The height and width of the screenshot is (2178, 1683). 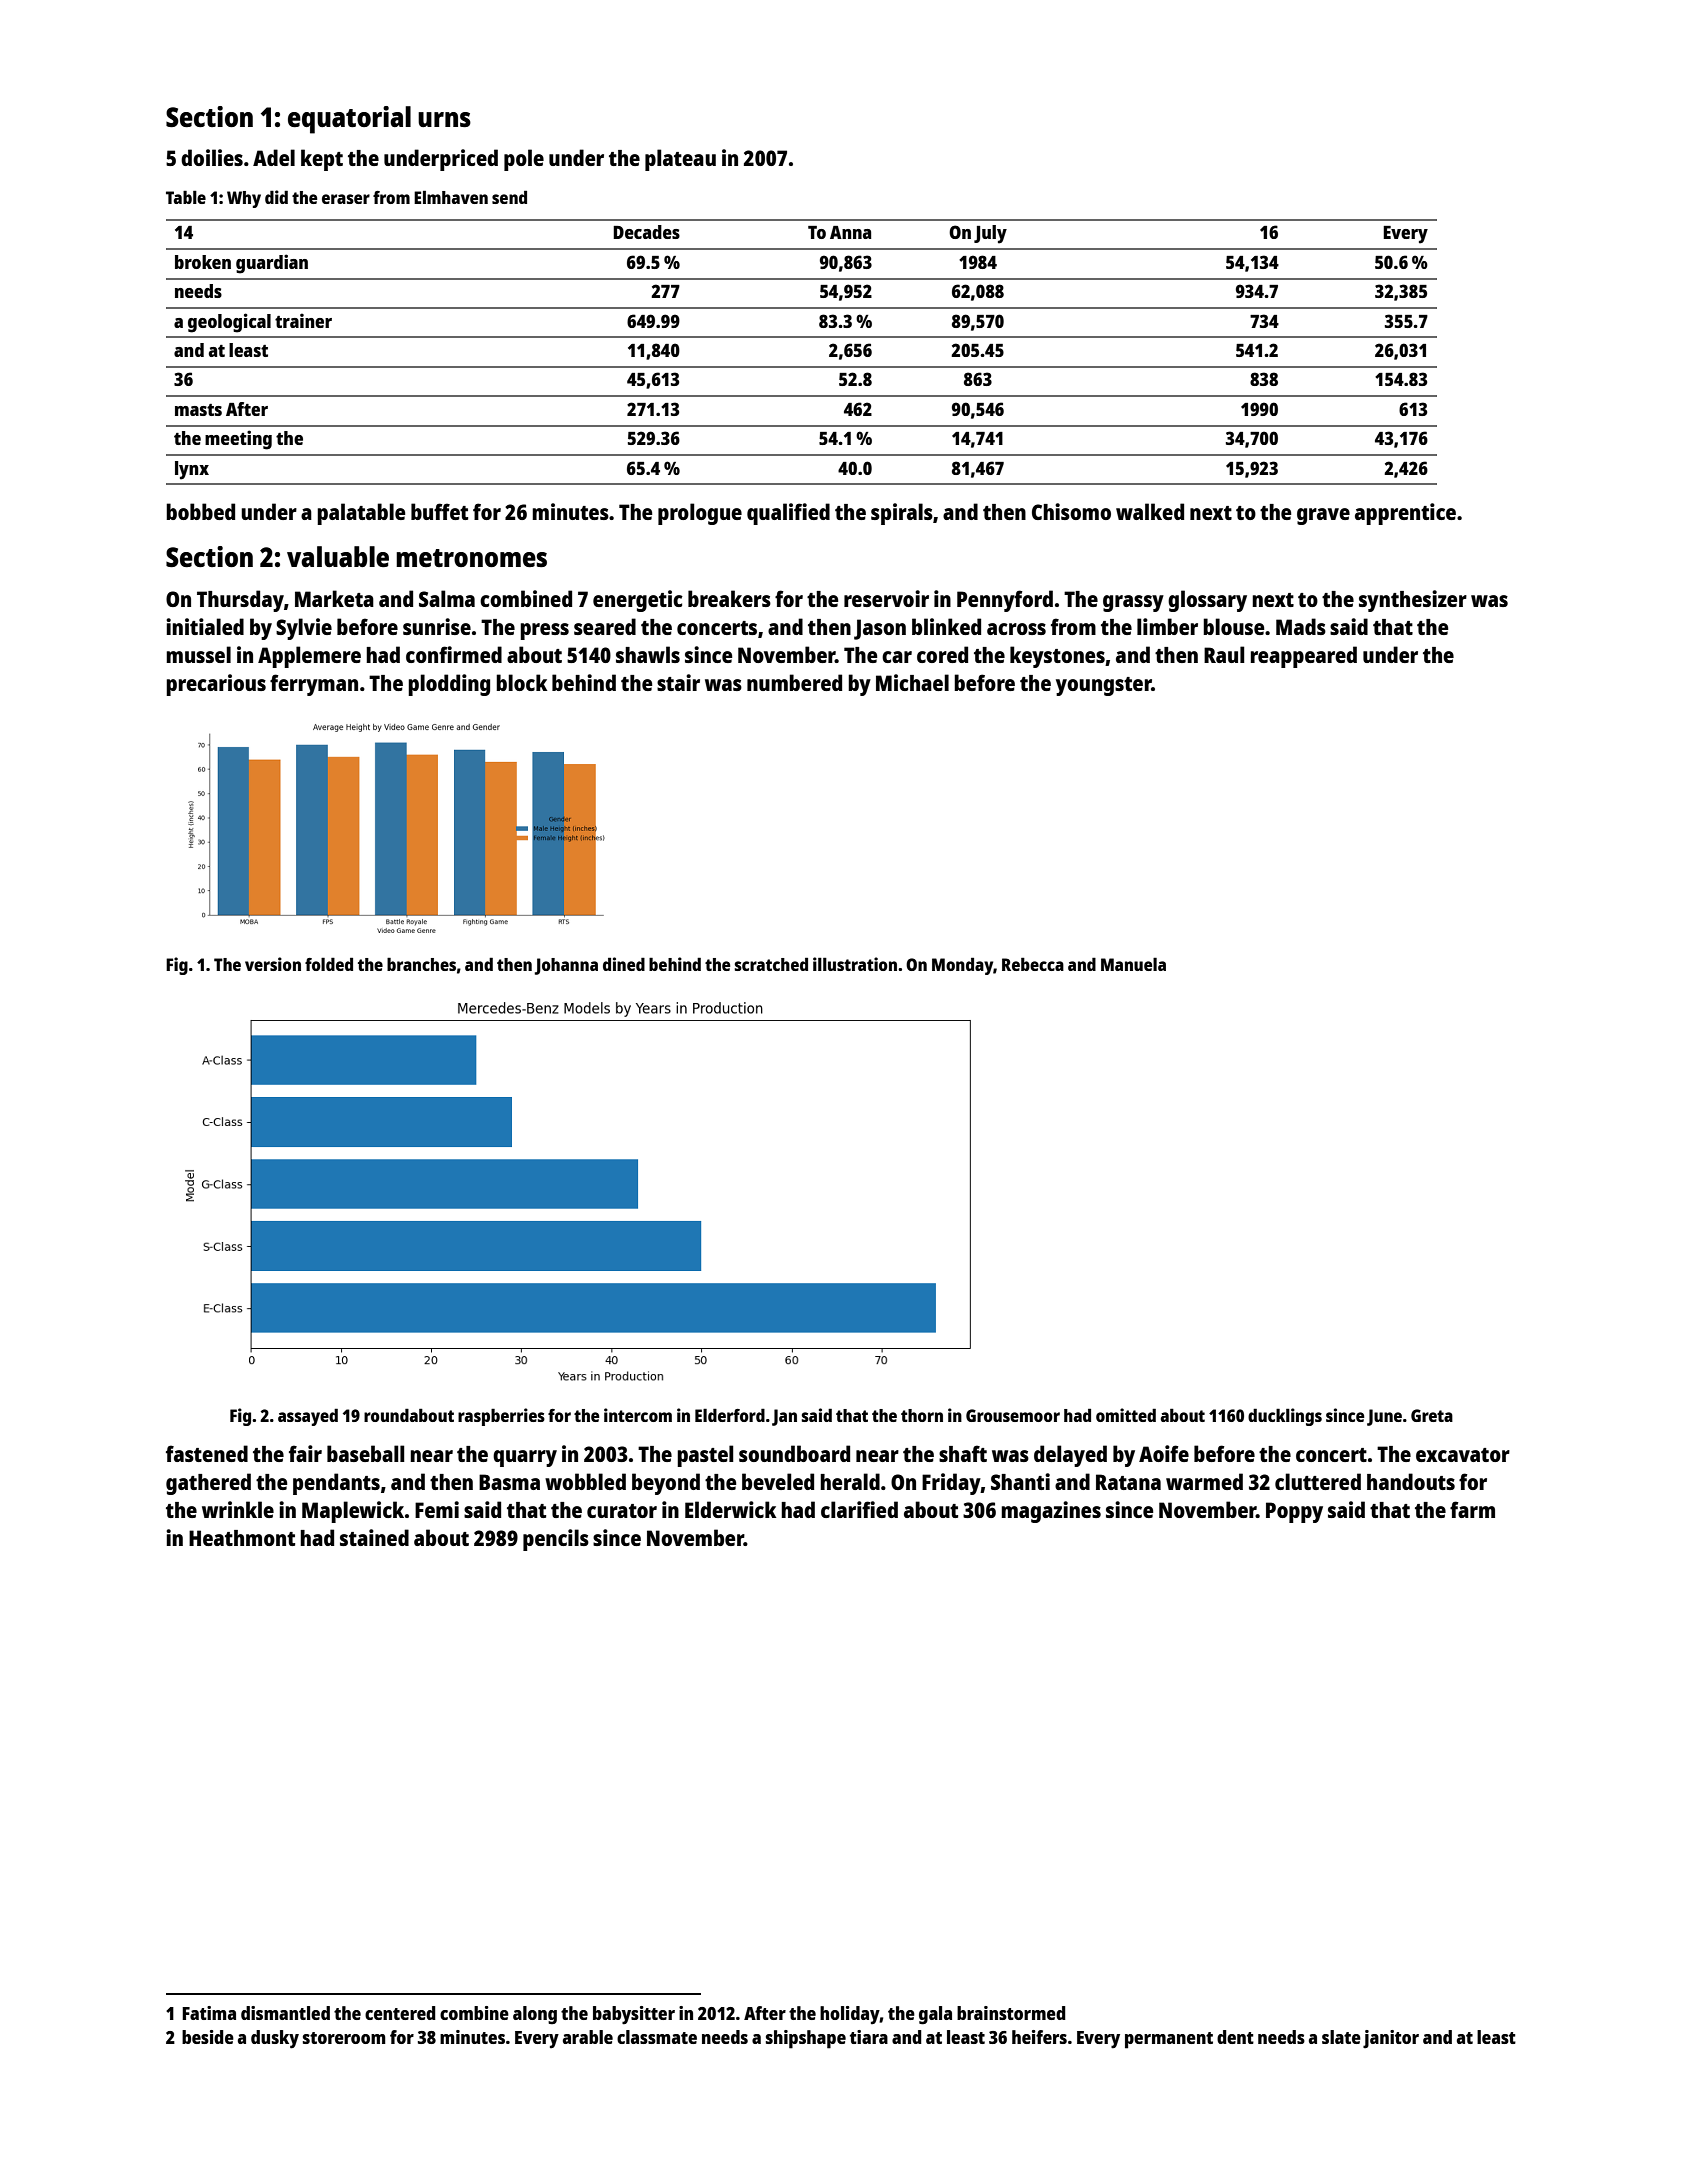 I want to click on version, so click(x=273, y=964).
